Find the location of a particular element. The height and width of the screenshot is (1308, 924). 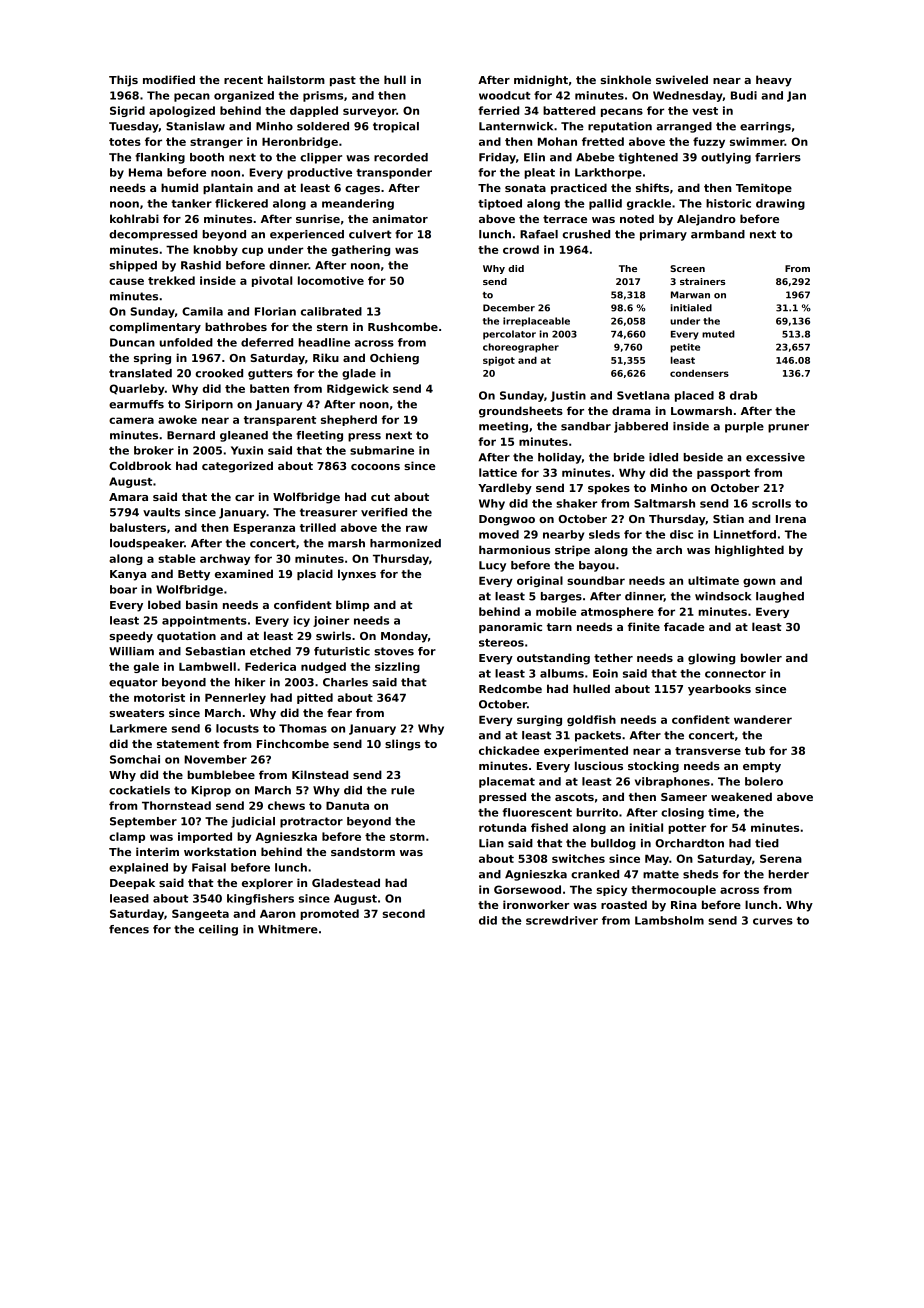

cup is located at coordinates (252, 251).
